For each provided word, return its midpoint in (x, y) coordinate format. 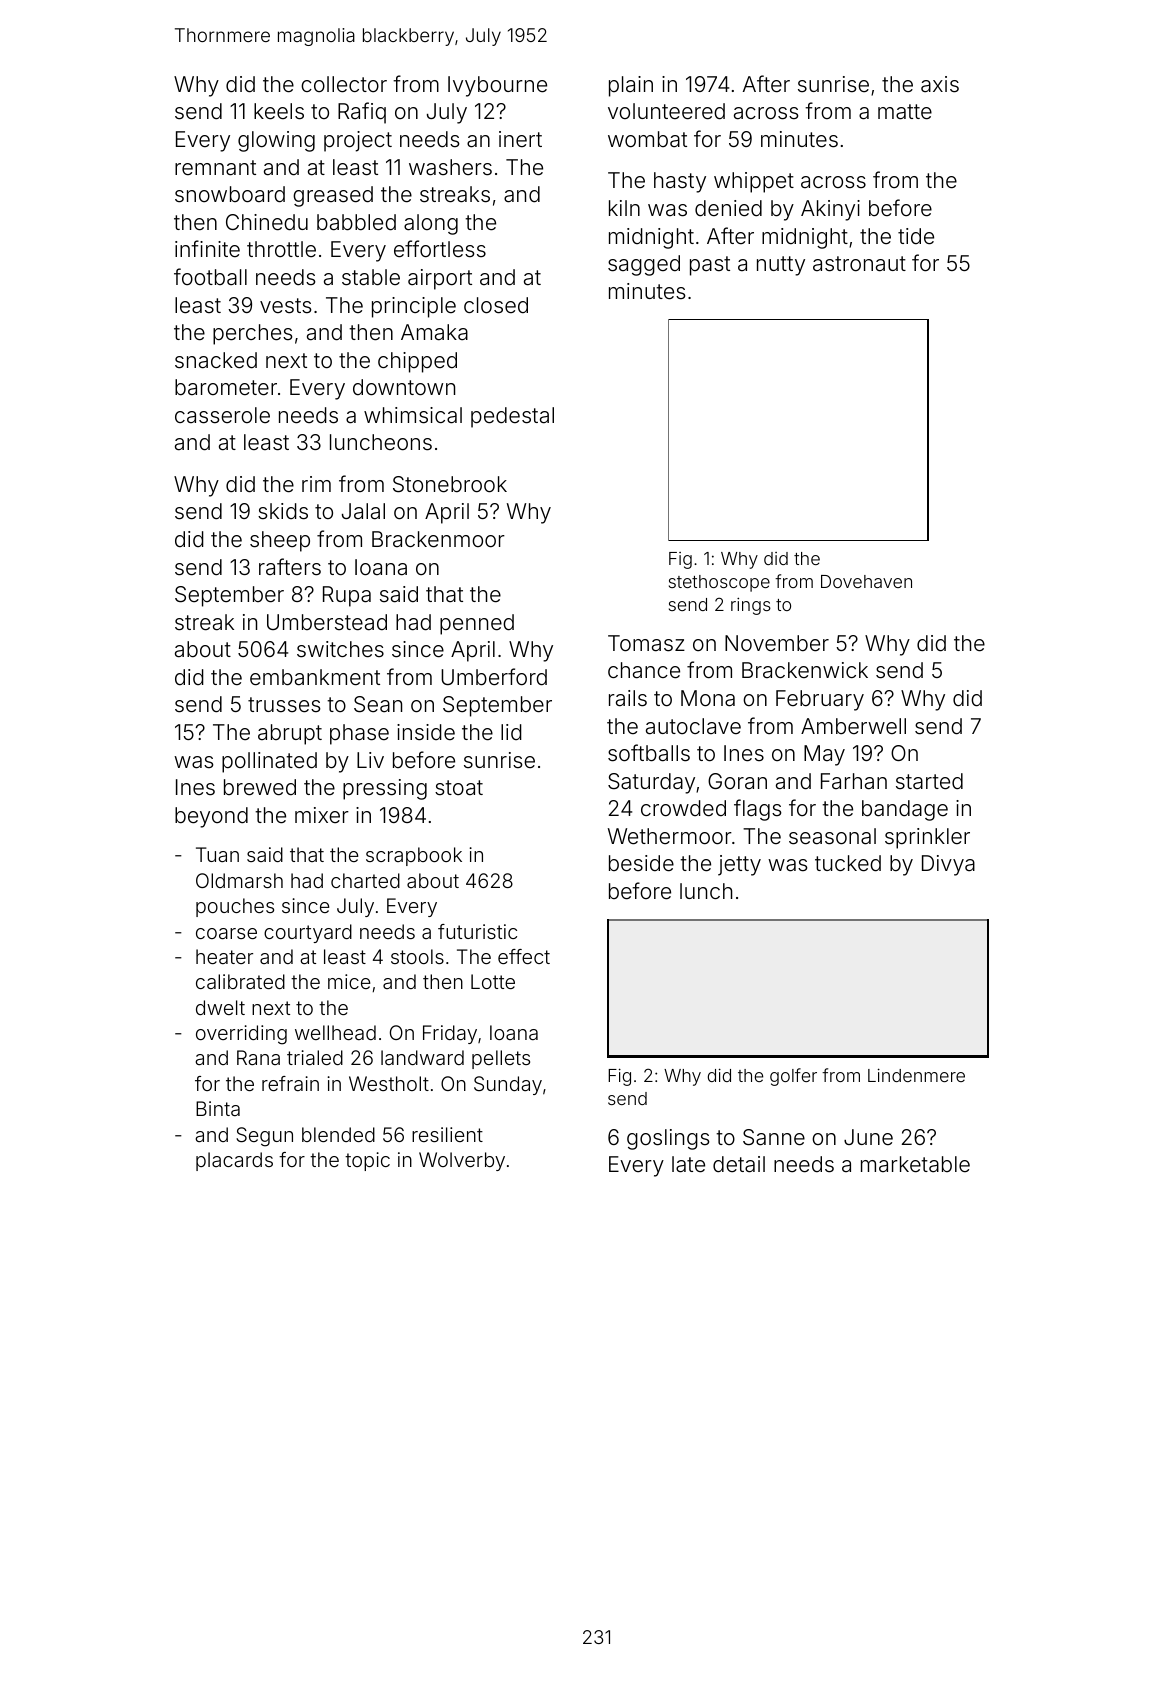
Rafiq (362, 113)
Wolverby (462, 1161)
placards (234, 1161)
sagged (644, 265)
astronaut (859, 264)
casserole (222, 415)
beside (641, 863)
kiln (624, 208)
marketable (915, 1164)
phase (359, 734)
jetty (739, 865)
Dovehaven (866, 581)
